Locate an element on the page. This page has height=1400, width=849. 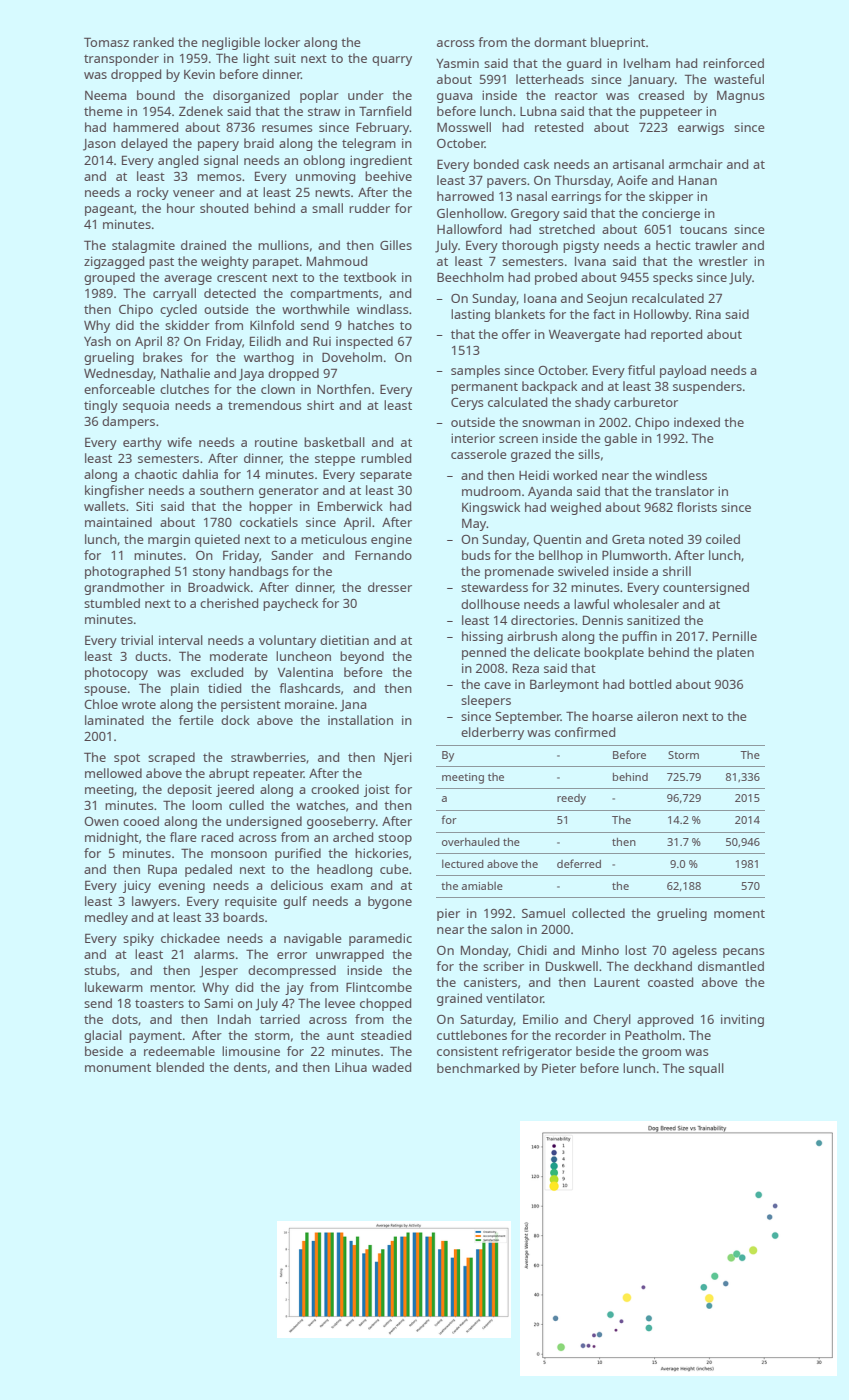
pier is located at coordinates (448, 915).
